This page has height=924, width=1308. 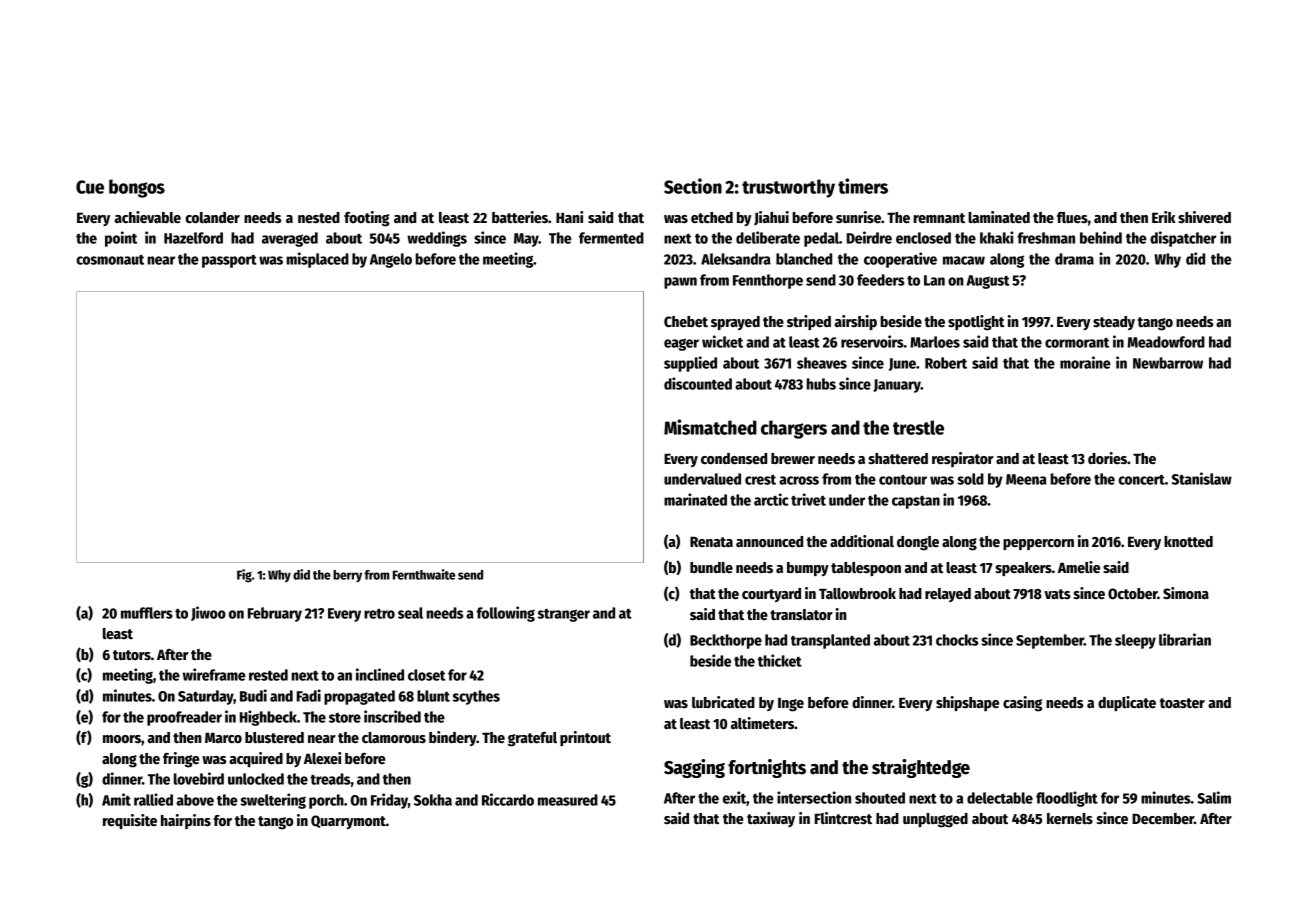 I want to click on eager, so click(x=681, y=344).
